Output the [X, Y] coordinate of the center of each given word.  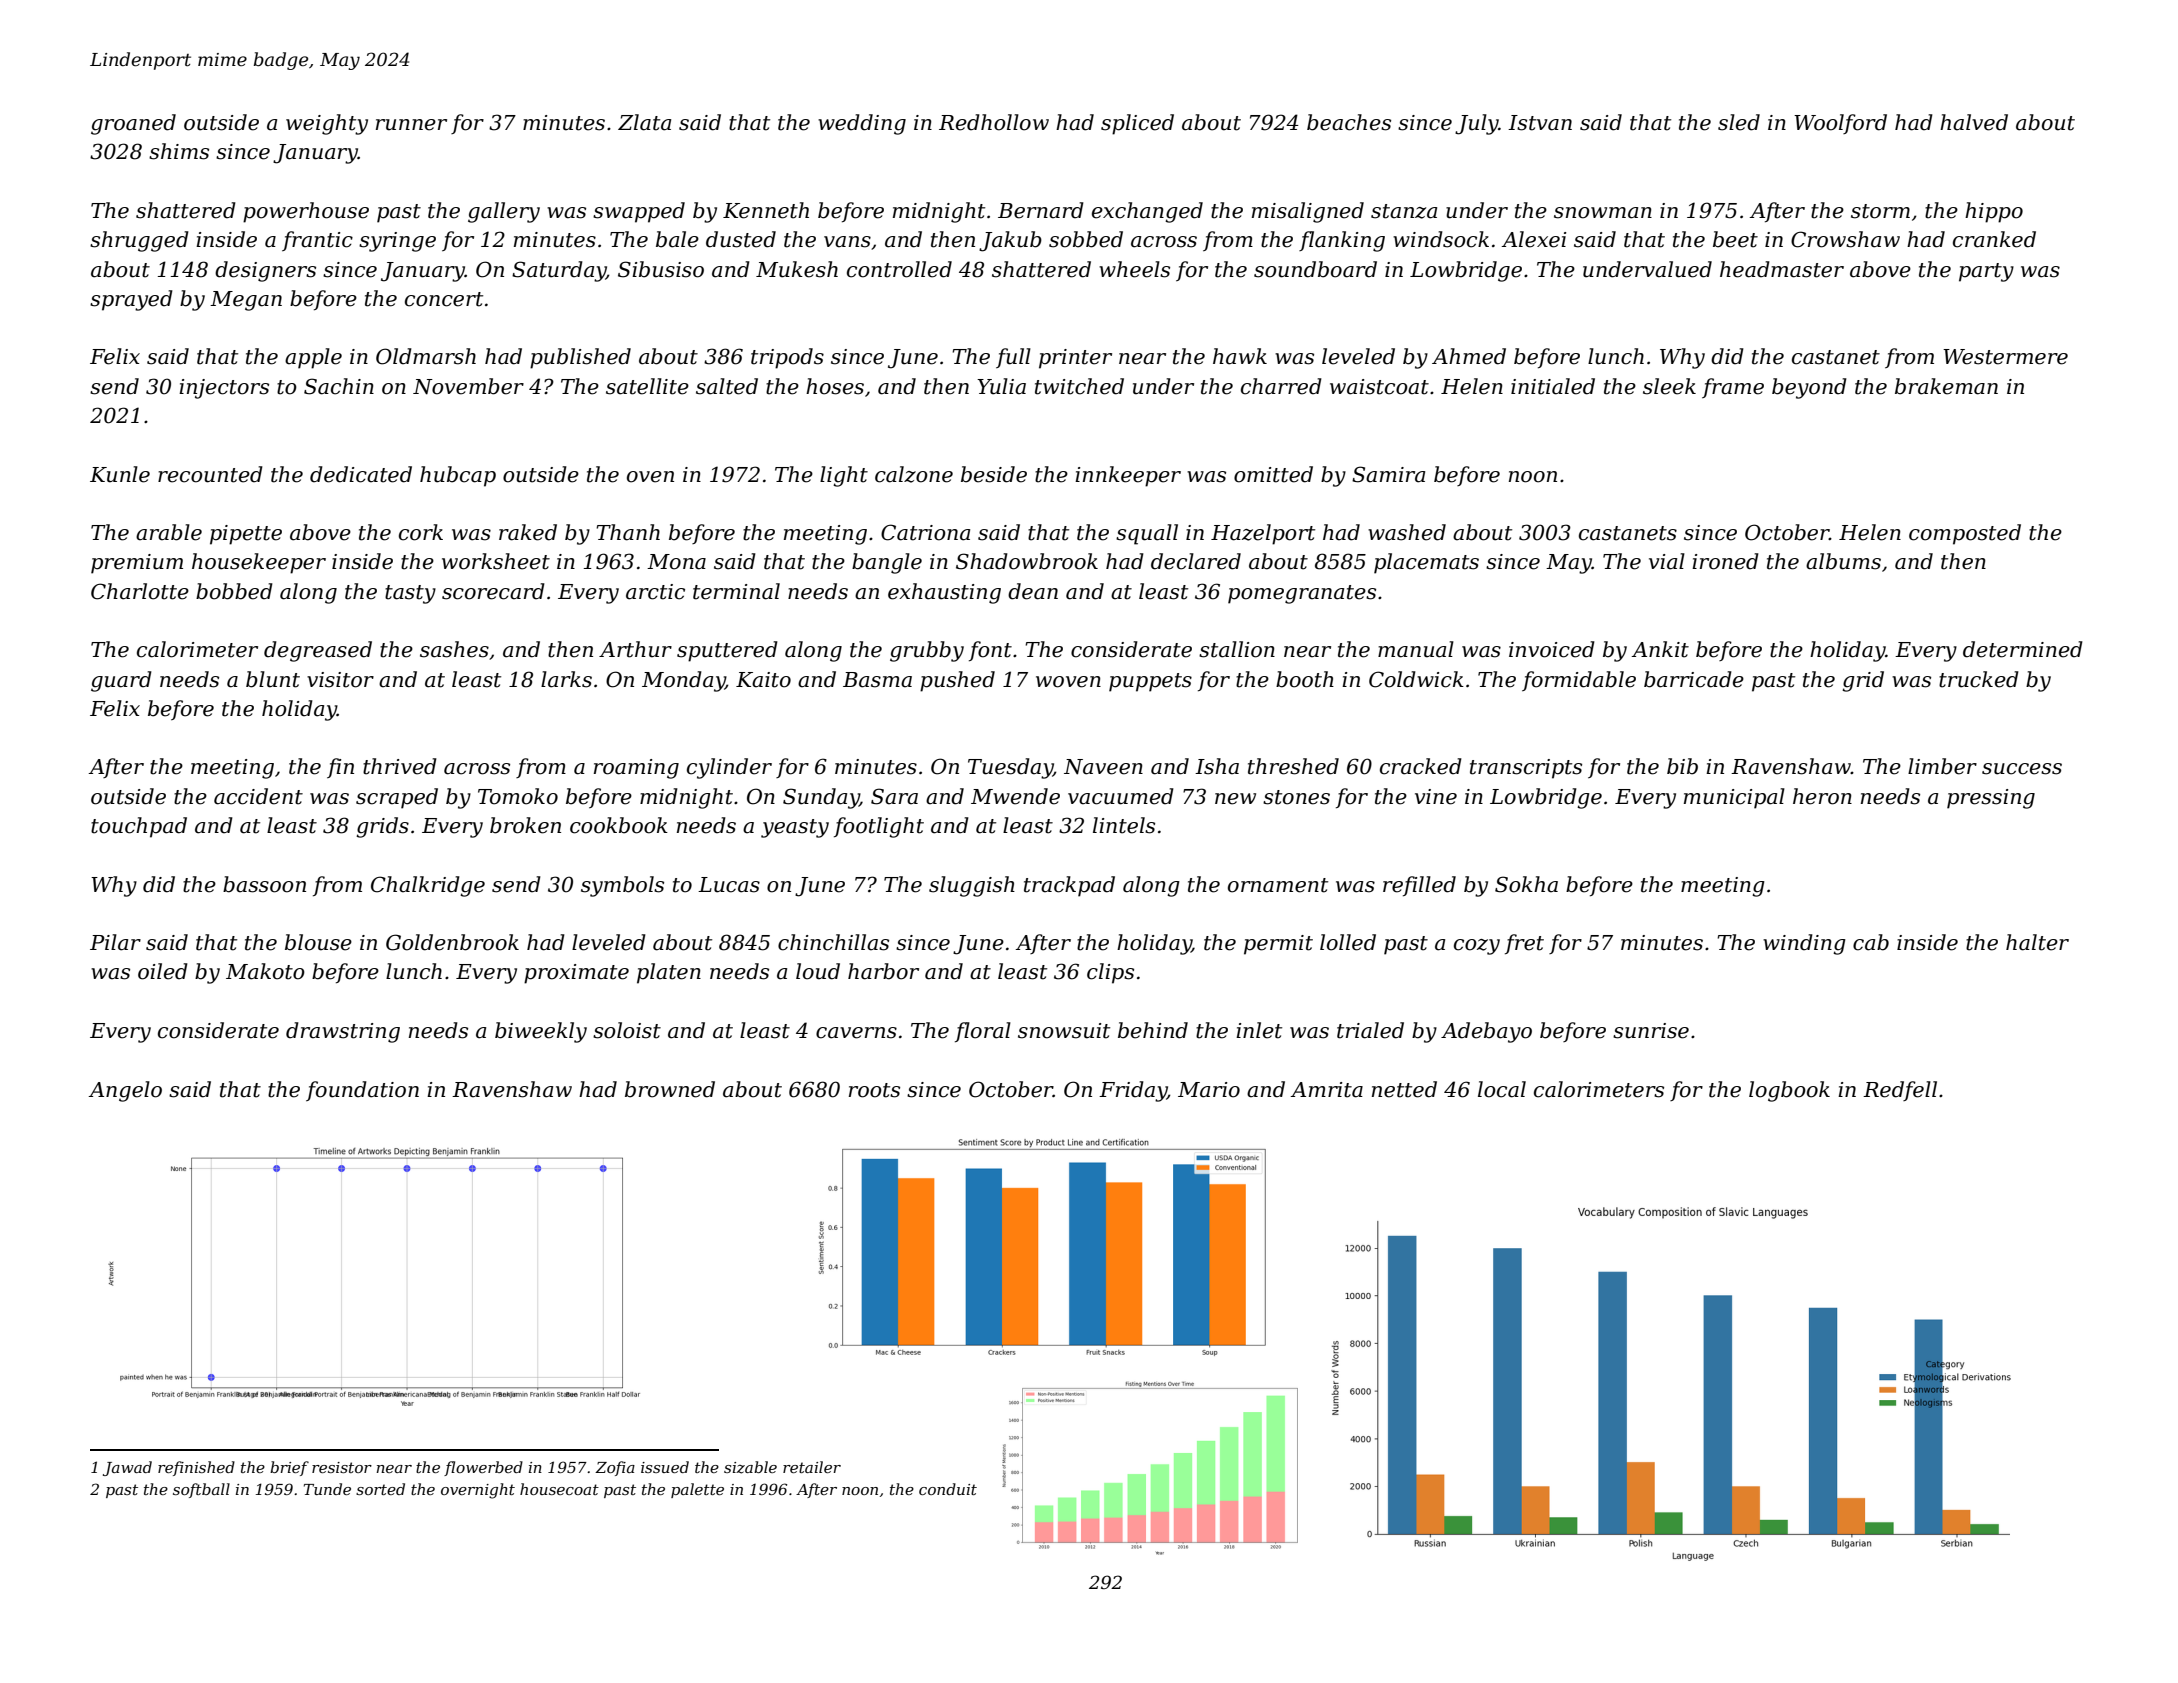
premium [137, 564]
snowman [1603, 213]
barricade [1694, 679]
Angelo [125, 1091]
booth [1305, 679]
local [1502, 1089]
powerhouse [306, 212]
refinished [196, 1468]
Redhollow [994, 122]
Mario [1209, 1090]
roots [874, 1090]
